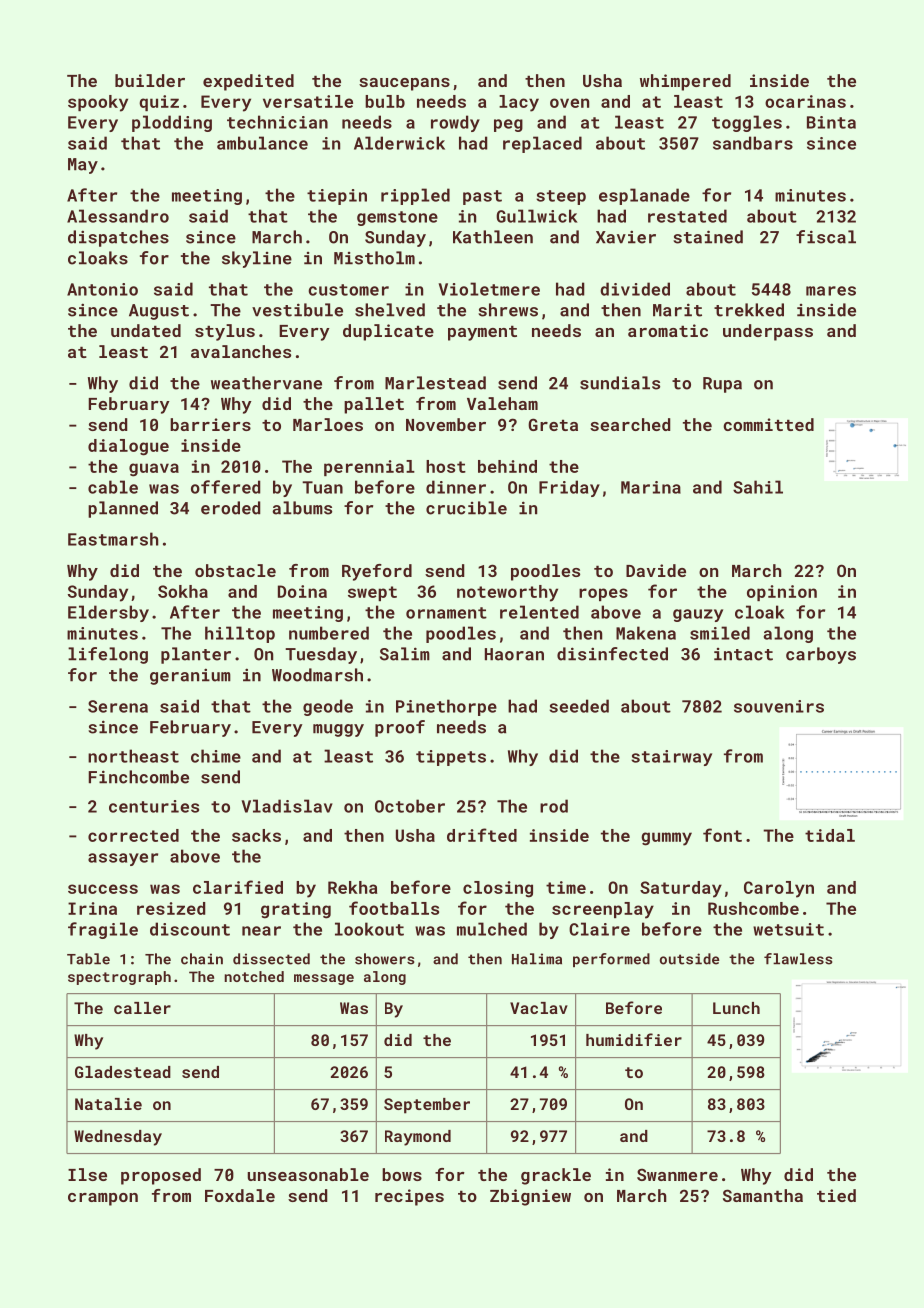 The height and width of the screenshot is (1308, 924). Describe the element at coordinates (482, 333) in the screenshot. I see `payment` at that location.
